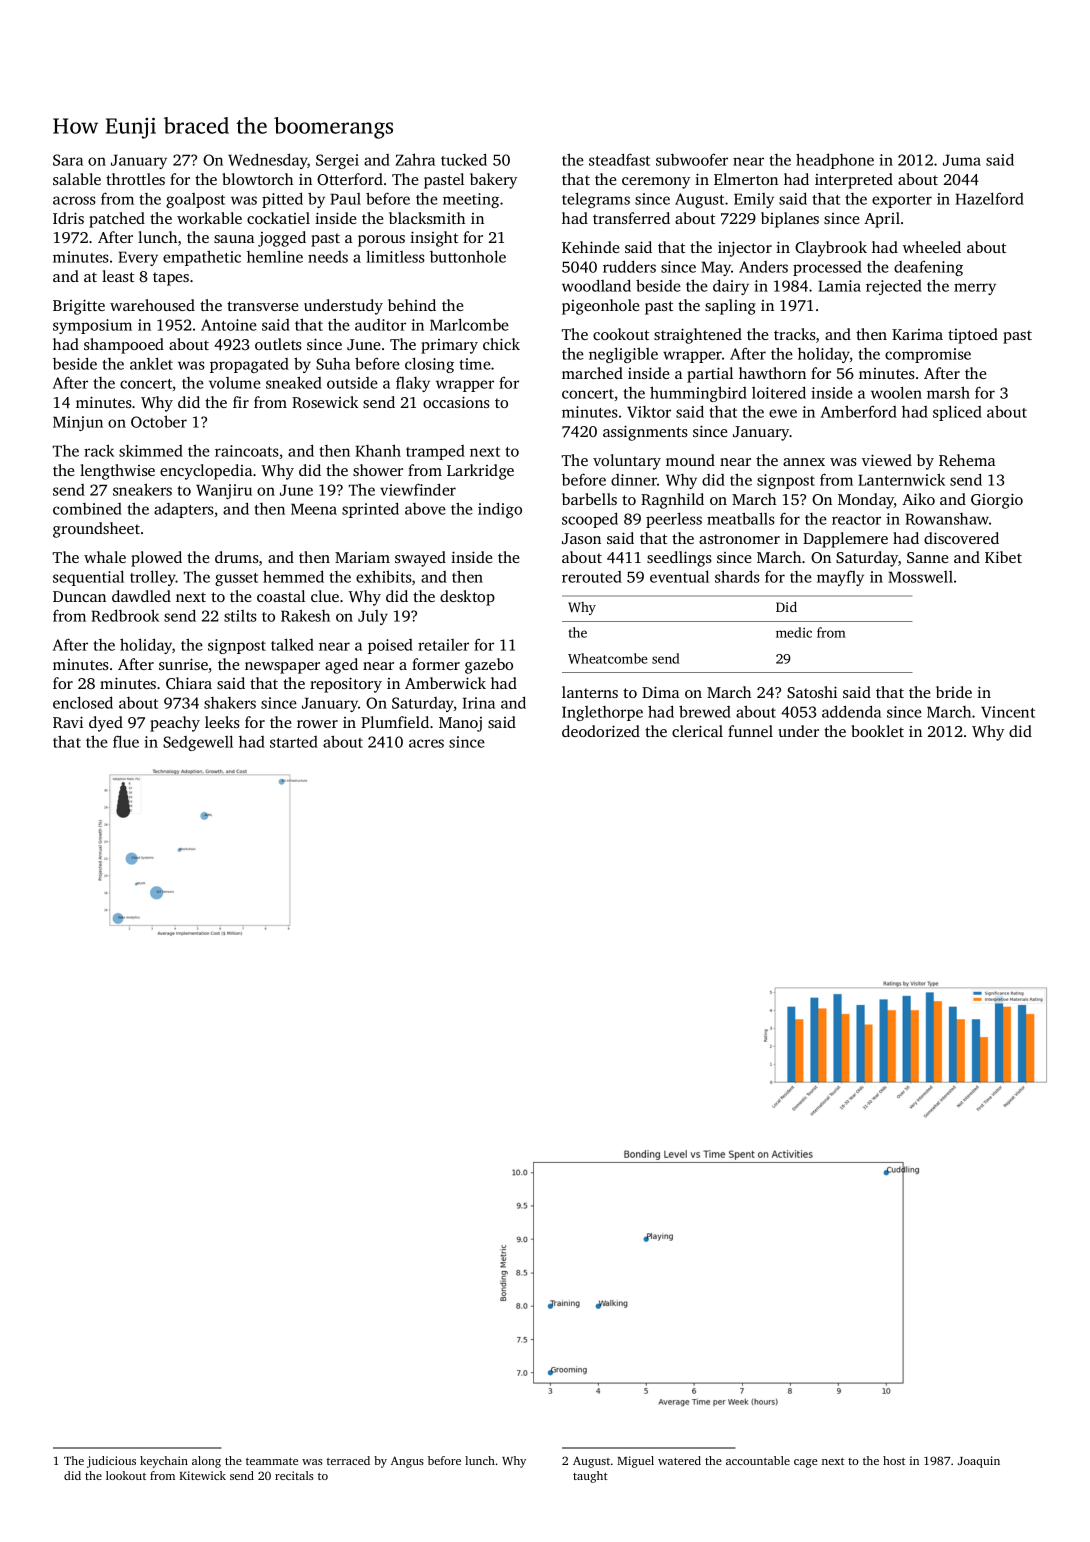 The height and width of the screenshot is (1542, 1090). Describe the element at coordinates (118, 276) in the screenshot. I see `least` at that location.
